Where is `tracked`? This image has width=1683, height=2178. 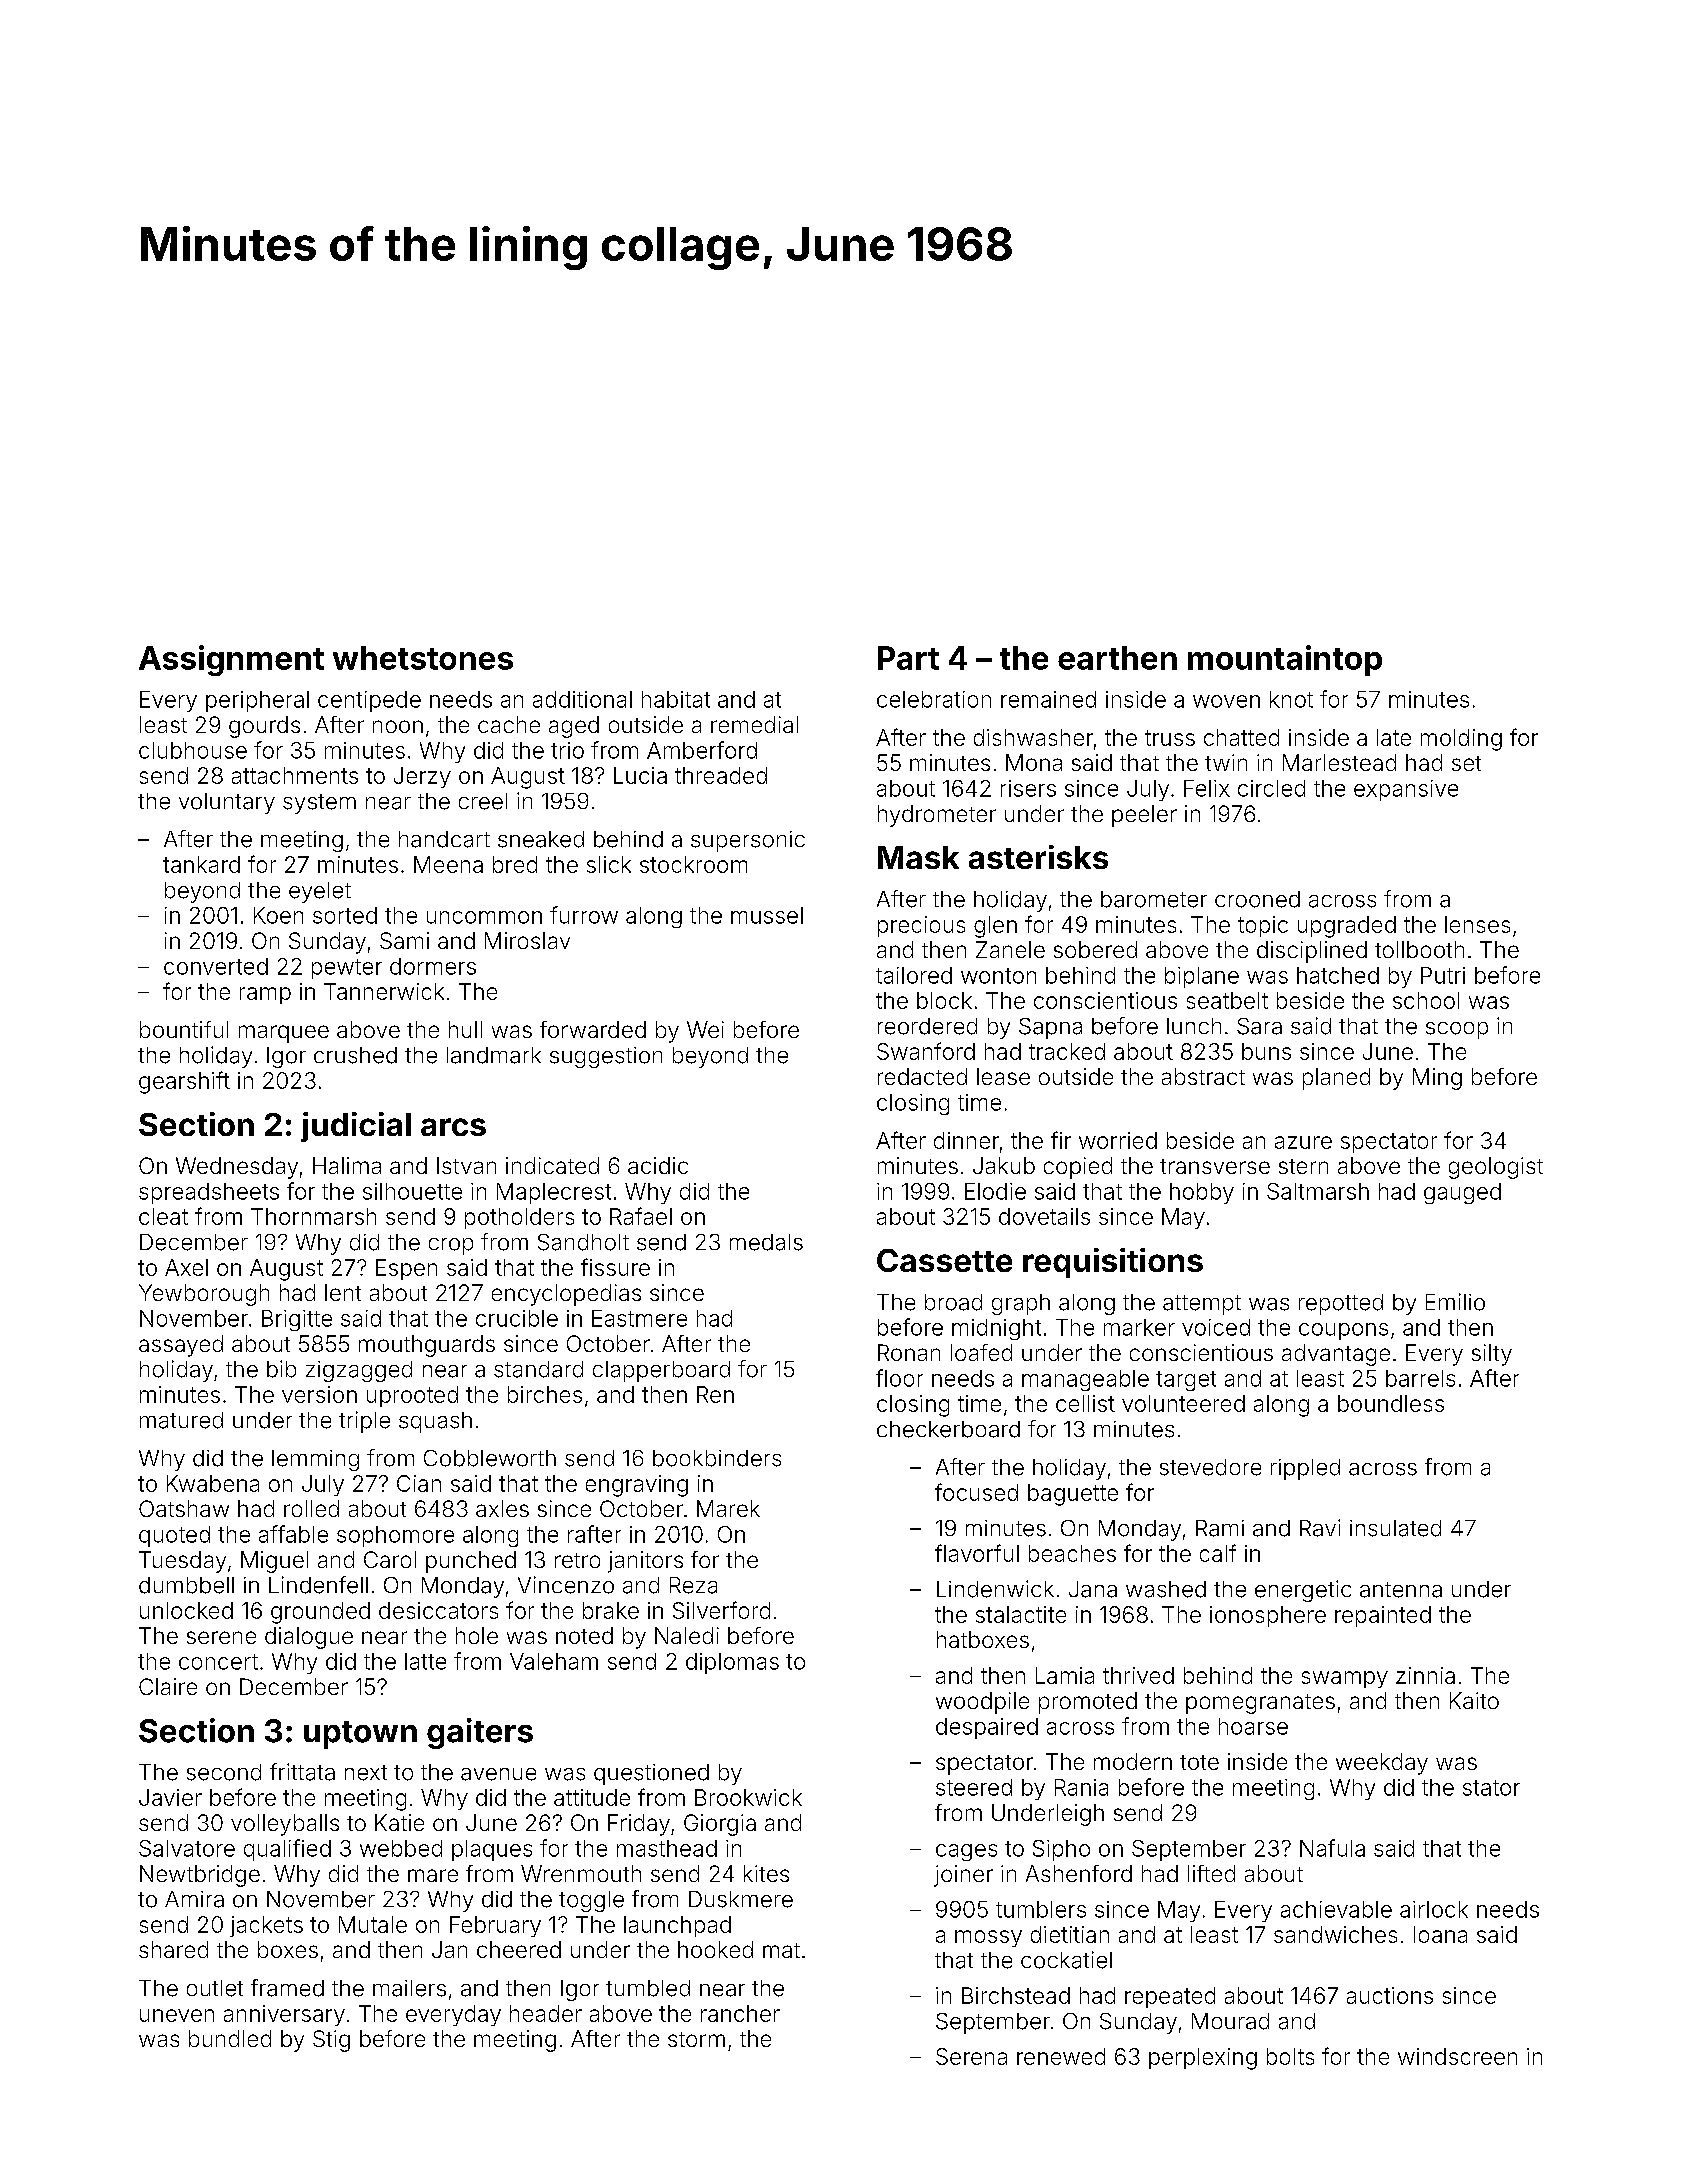 tracked is located at coordinates (1067, 1051).
